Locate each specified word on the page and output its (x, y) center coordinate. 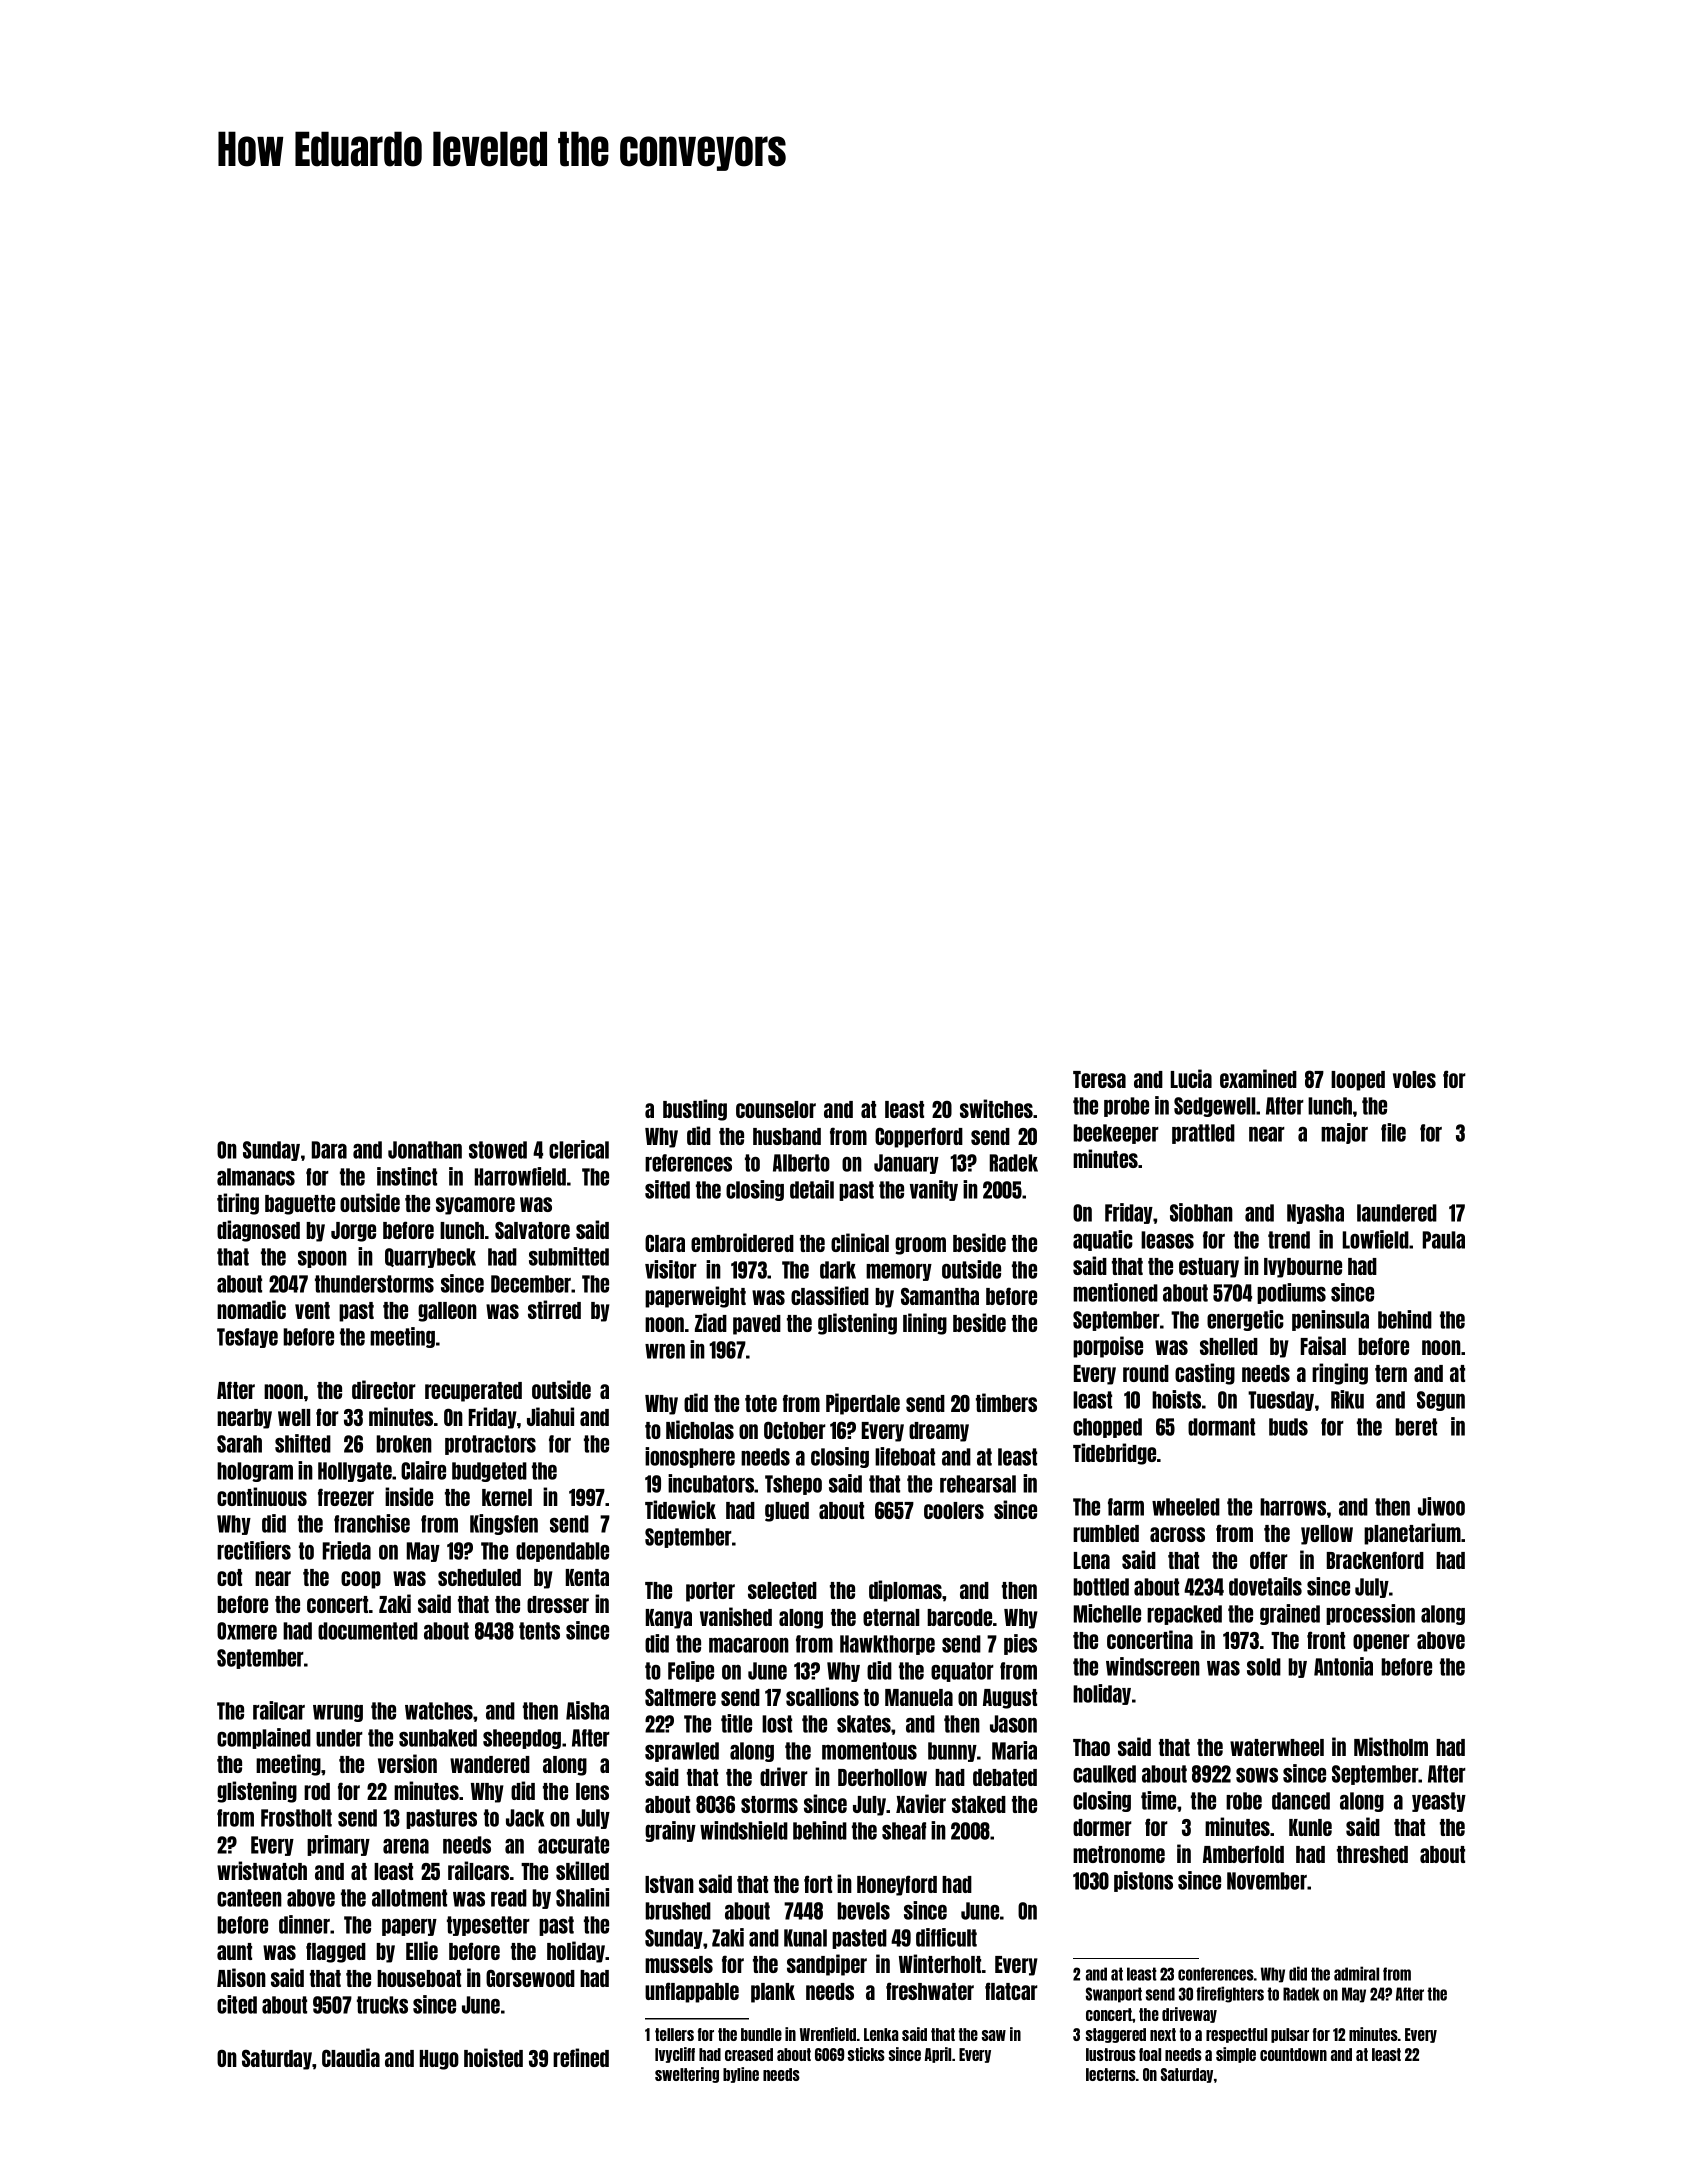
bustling (695, 1110)
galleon (447, 1312)
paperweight (695, 1297)
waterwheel (1277, 1747)
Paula (1444, 1240)
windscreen (1153, 1666)
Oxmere (247, 1631)
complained (264, 1738)
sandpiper (827, 1965)
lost (777, 1724)
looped (1358, 1081)
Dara (329, 1150)
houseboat (419, 1978)
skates (864, 1724)
